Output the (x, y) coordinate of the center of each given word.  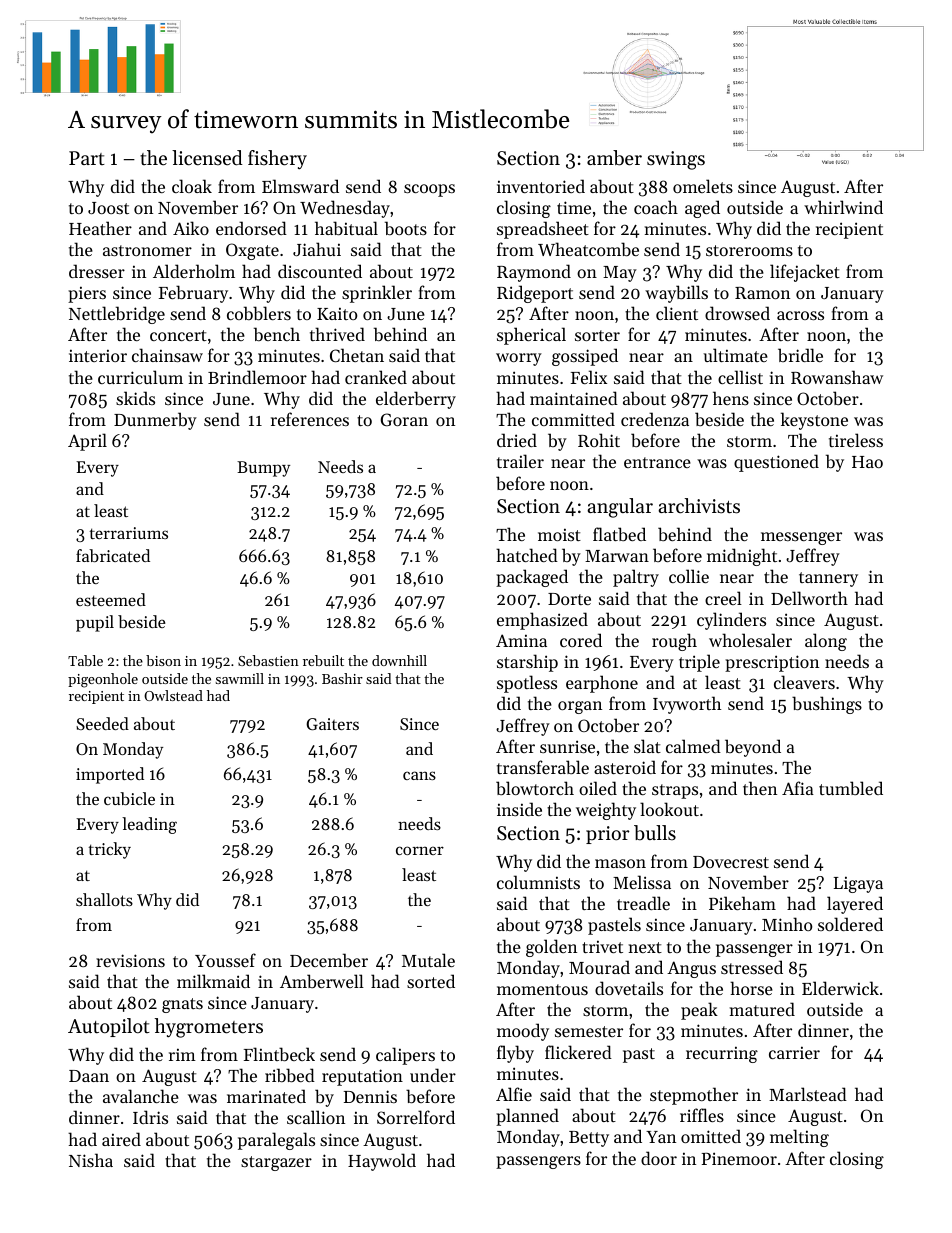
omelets (703, 186)
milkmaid (213, 981)
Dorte (569, 599)
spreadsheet (543, 230)
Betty (589, 1139)
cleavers (804, 682)
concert (178, 335)
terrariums (129, 533)
